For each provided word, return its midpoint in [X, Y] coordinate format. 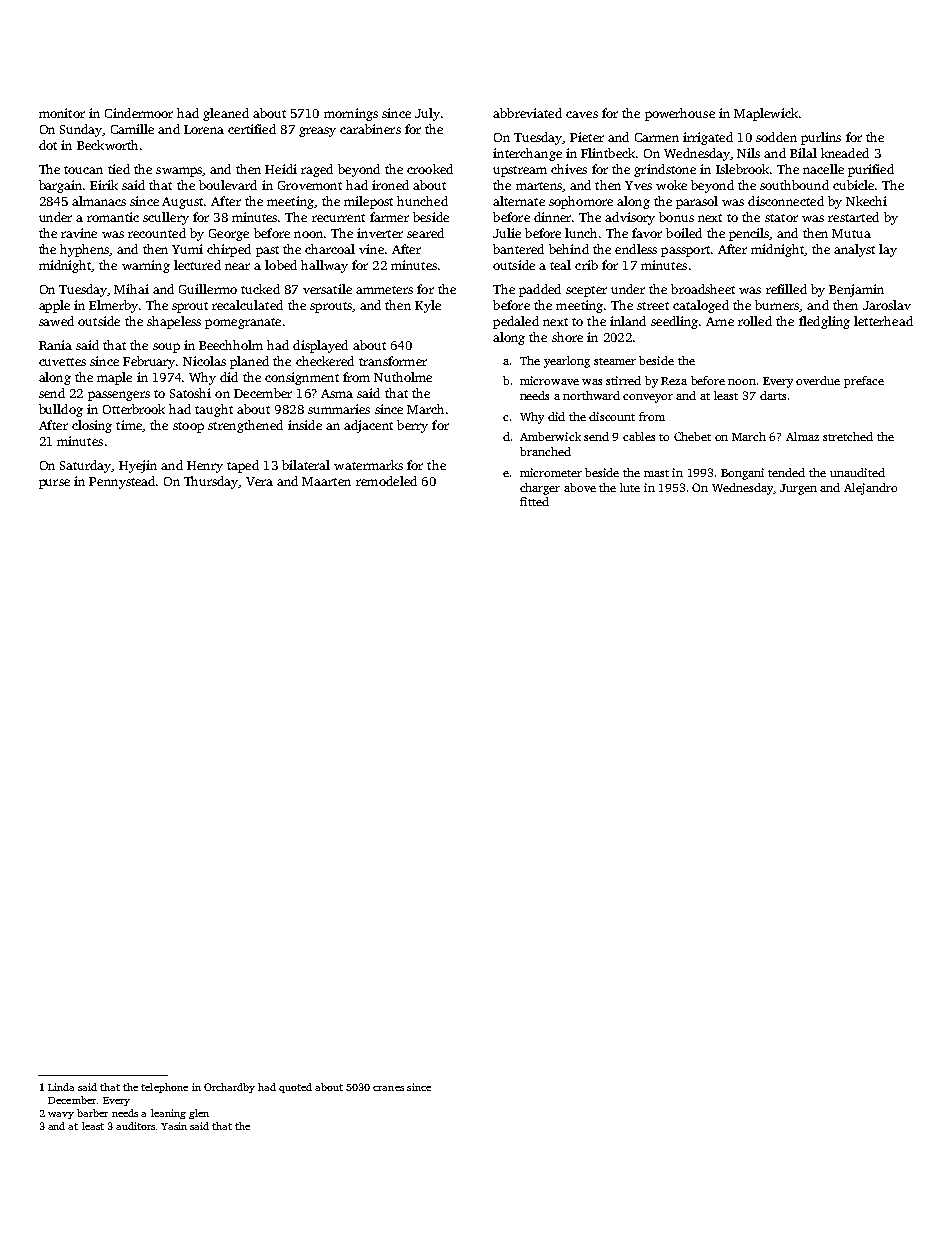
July [427, 114]
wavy [61, 1115]
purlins [821, 138]
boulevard [228, 185]
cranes [388, 1088]
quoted [295, 1088]
